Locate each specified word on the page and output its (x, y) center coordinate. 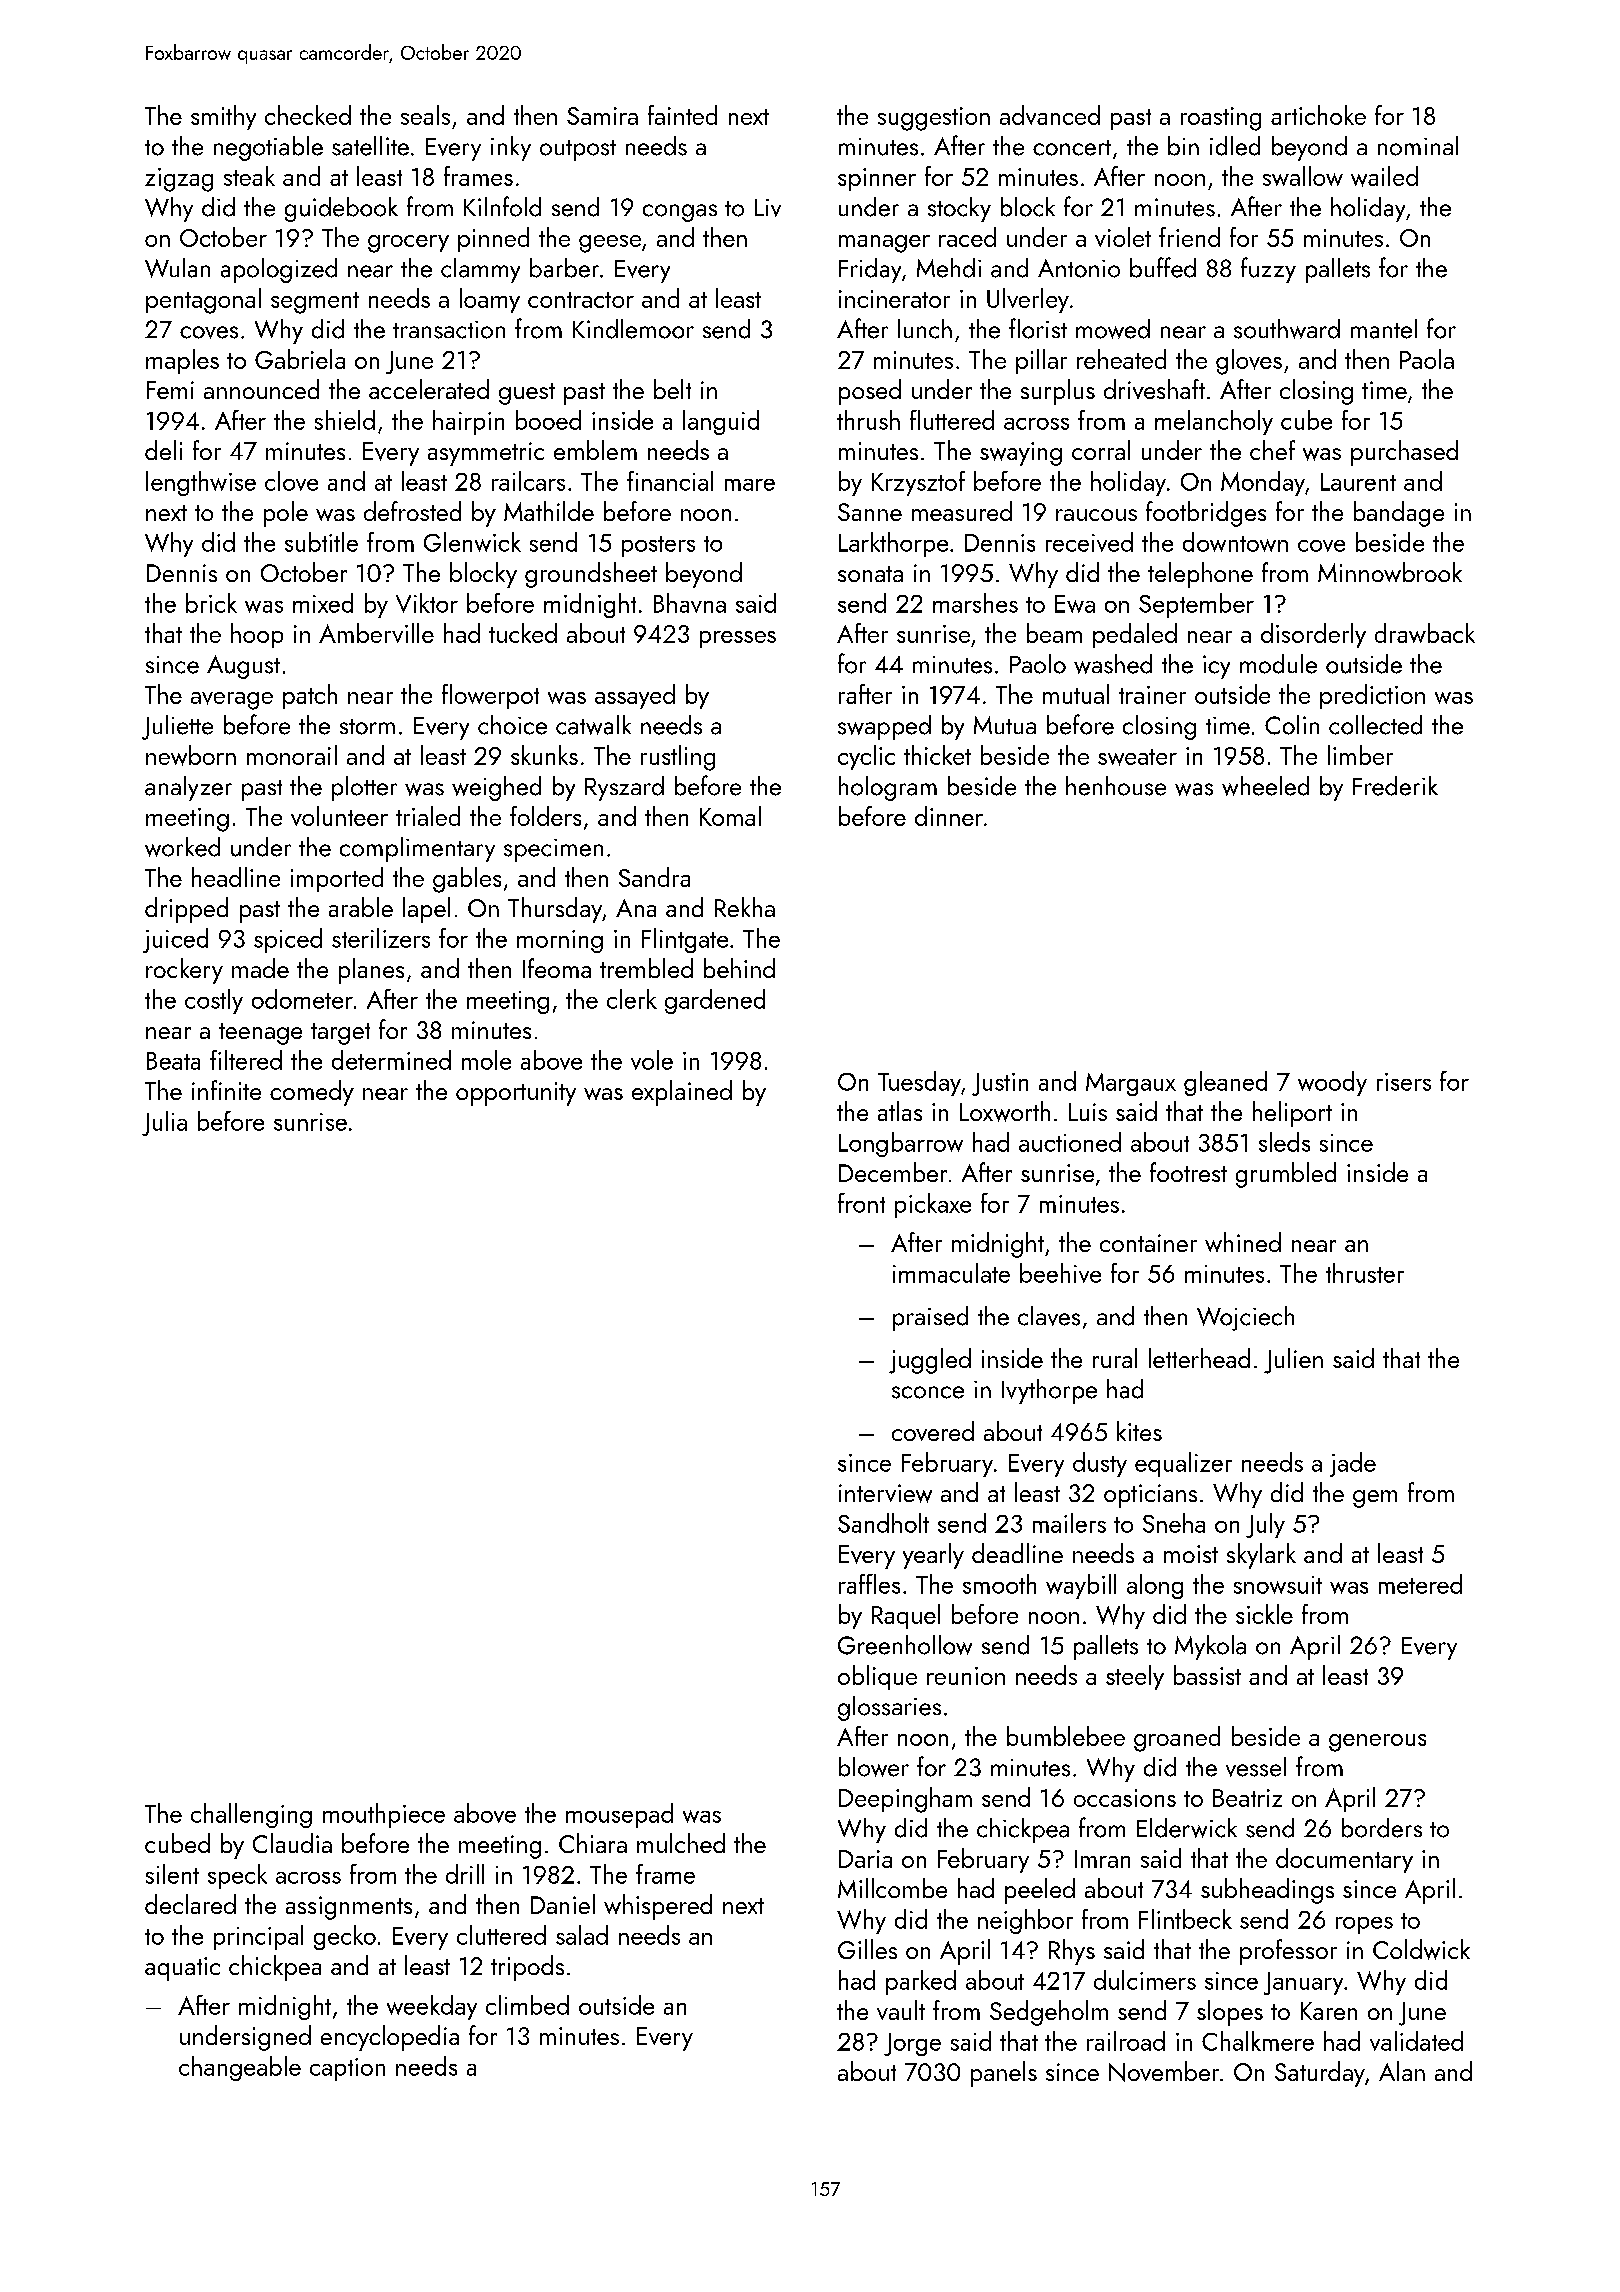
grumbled (1286, 1175)
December (893, 1172)
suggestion (934, 119)
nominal (1418, 146)
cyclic (866, 757)
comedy (312, 1093)
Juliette (177, 727)
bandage (1399, 514)
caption (347, 2069)
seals (425, 115)
